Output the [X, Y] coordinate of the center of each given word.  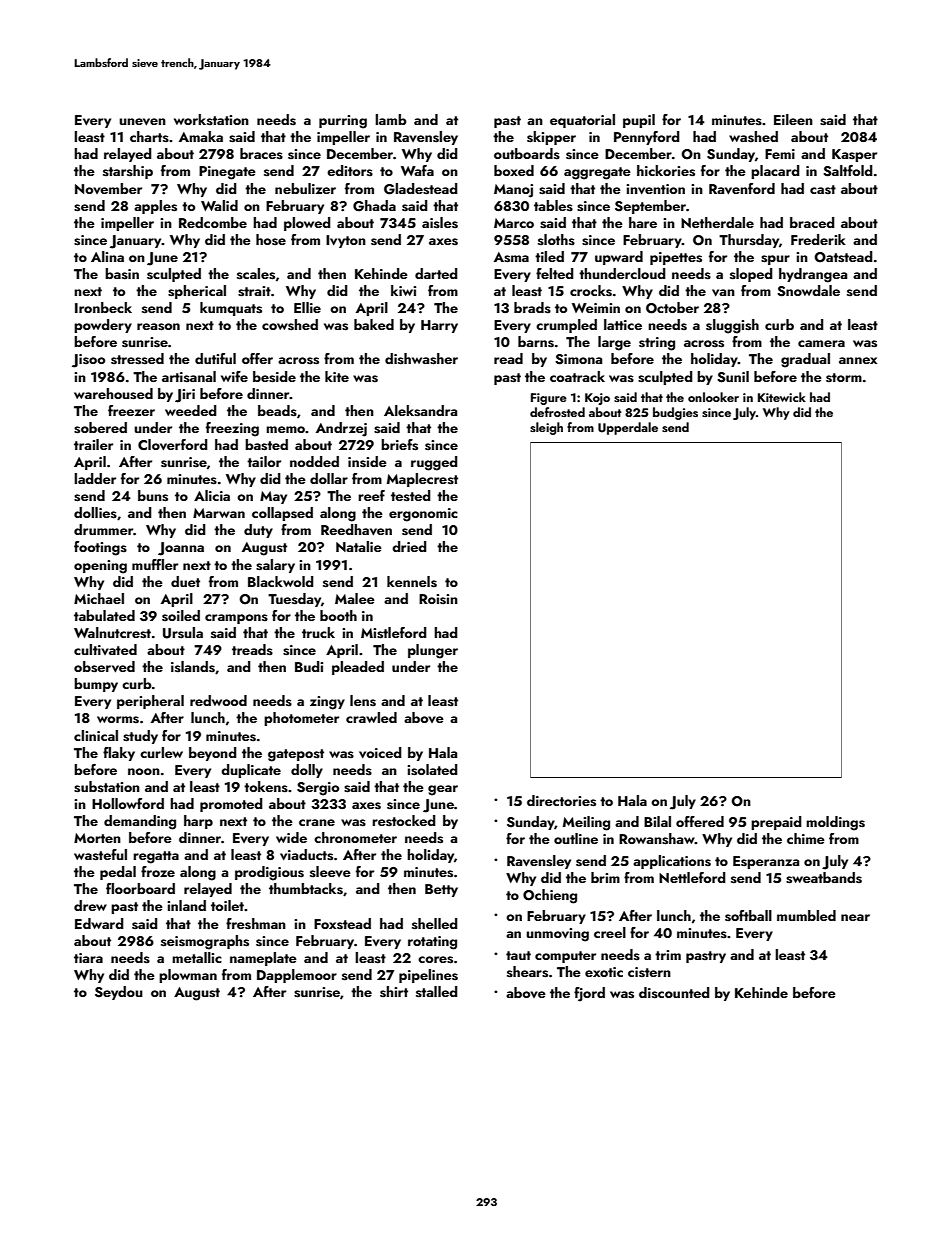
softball [748, 916]
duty [258, 531]
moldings [835, 823]
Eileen [793, 119]
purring [343, 122]
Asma [511, 257]
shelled [435, 924]
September [650, 207]
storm [844, 378]
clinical [96, 735]
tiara [88, 958]
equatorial [582, 121]
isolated [432, 770]
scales [256, 274]
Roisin [438, 599]
